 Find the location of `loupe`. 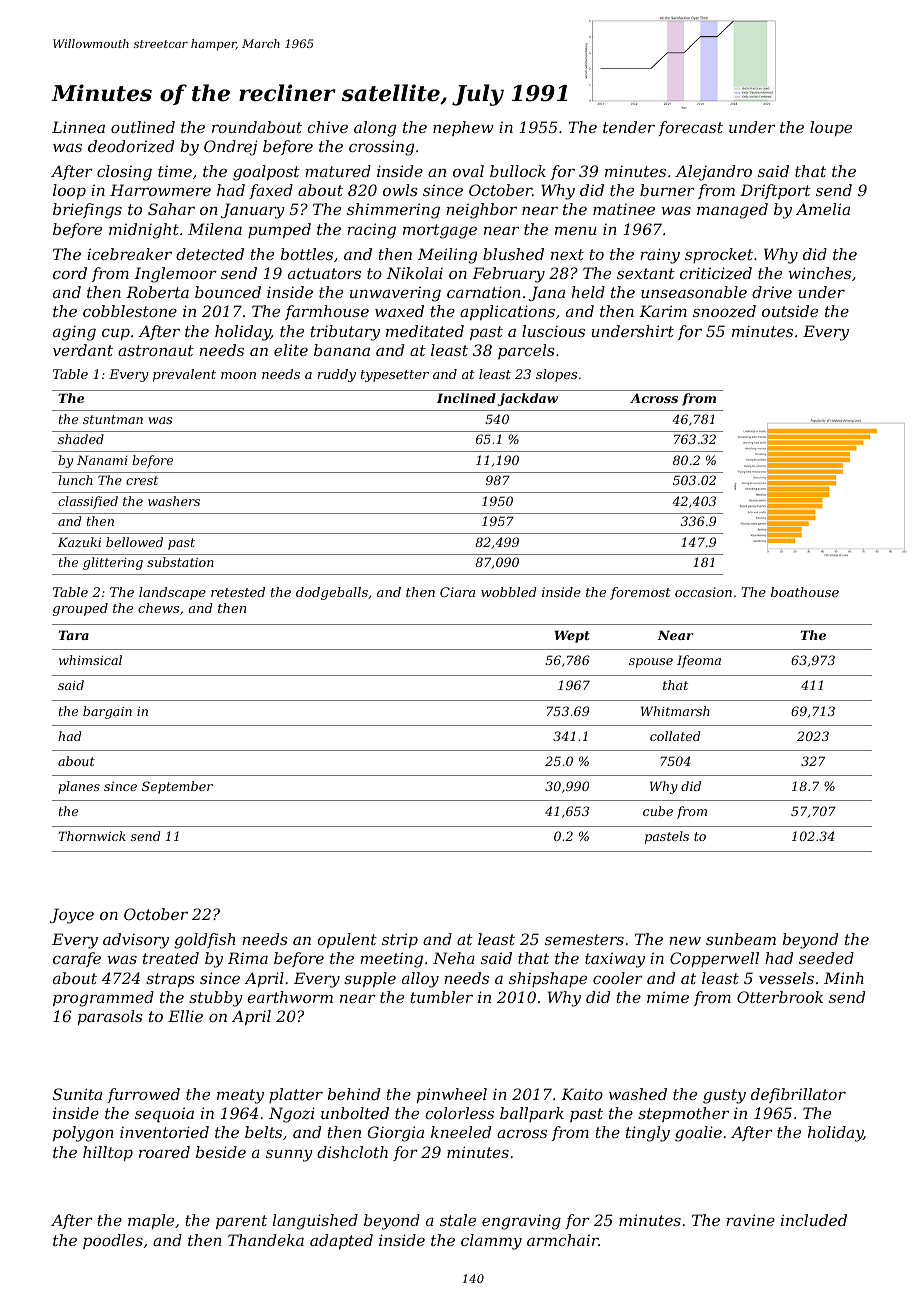

loupe is located at coordinates (831, 128).
